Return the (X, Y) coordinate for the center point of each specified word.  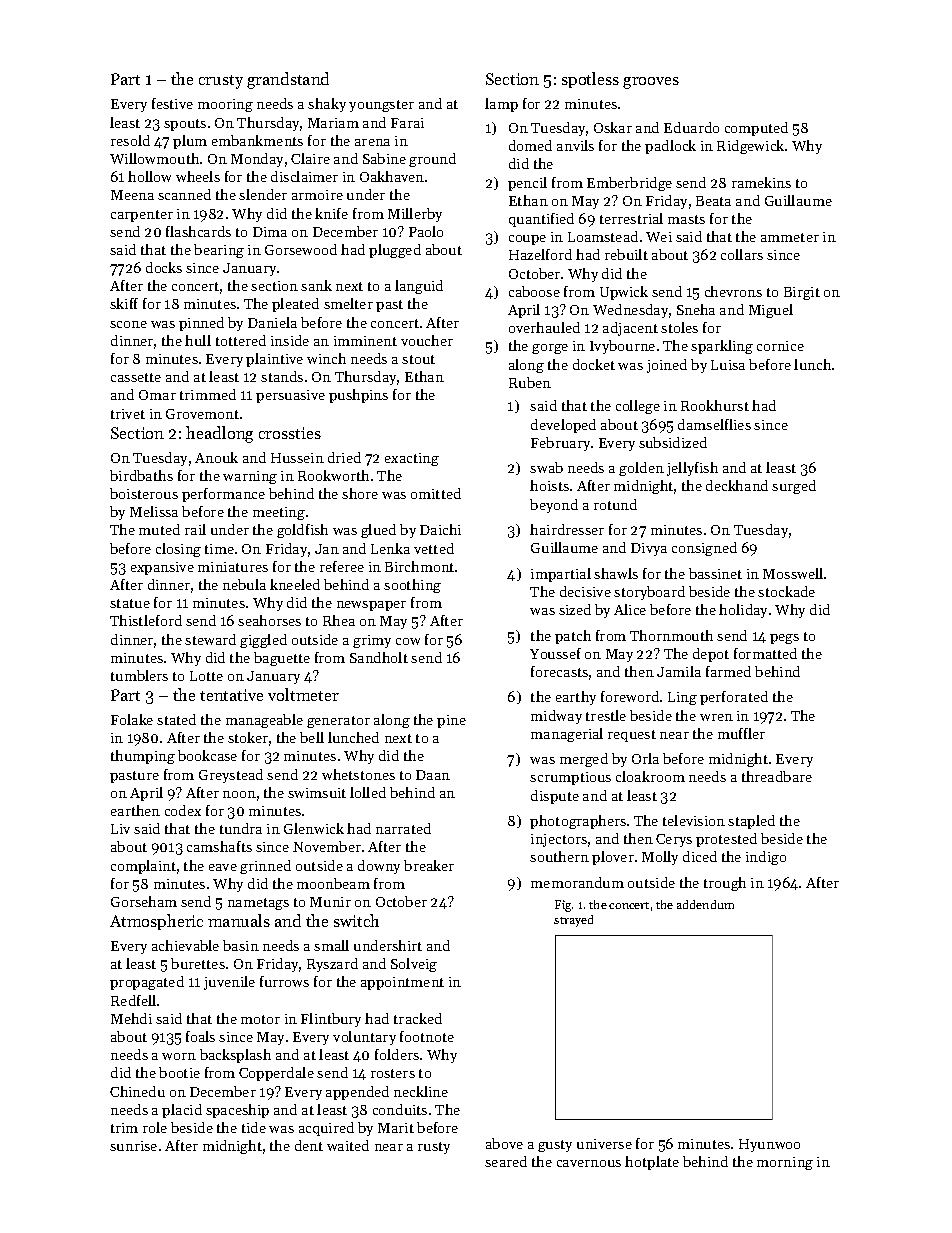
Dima (270, 232)
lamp (501, 105)
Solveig (414, 965)
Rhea (339, 620)
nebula (244, 584)
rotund (615, 504)
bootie (179, 1072)
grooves (651, 83)
